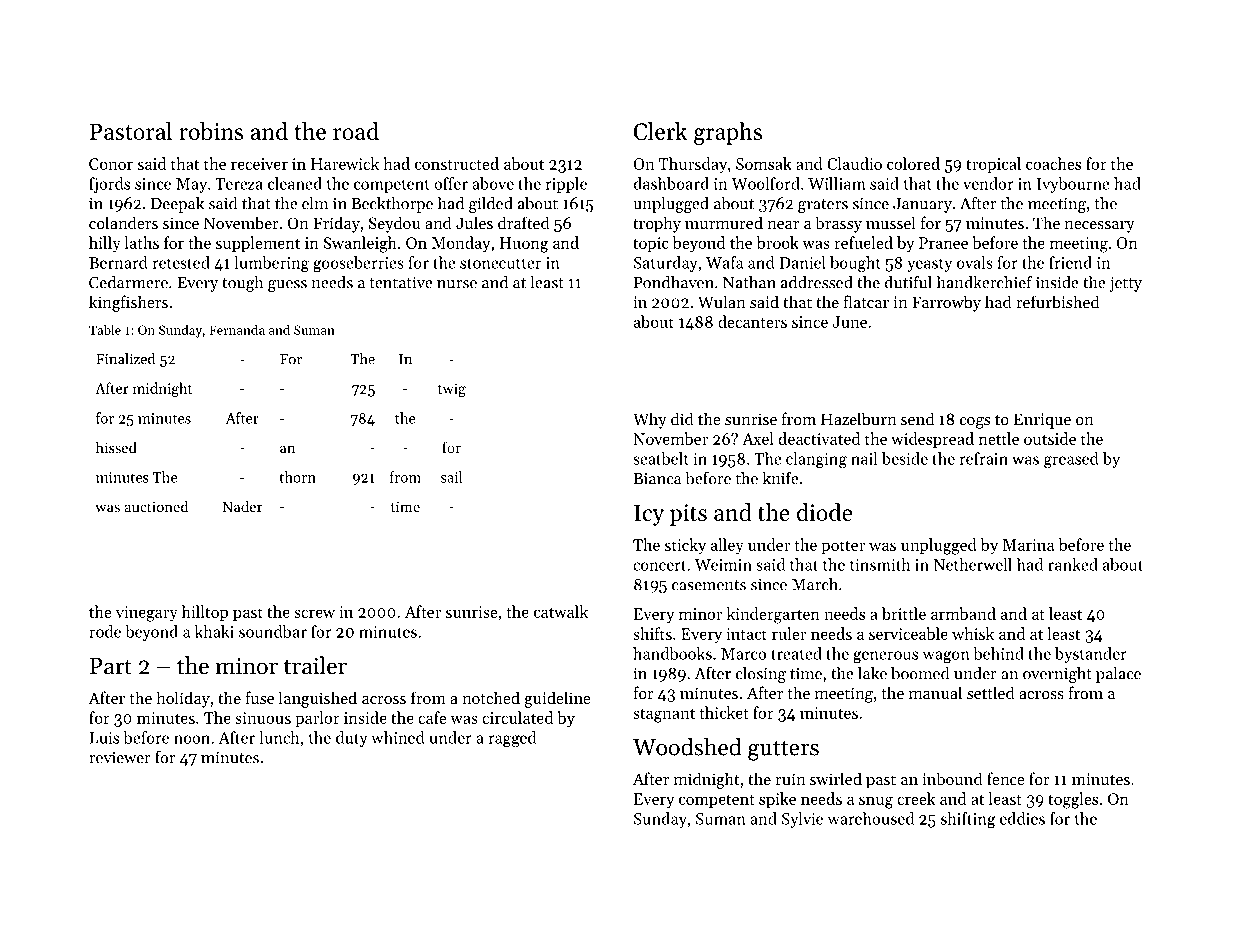 This image has height=952, width=1233. I want to click on catwalk, so click(561, 611).
